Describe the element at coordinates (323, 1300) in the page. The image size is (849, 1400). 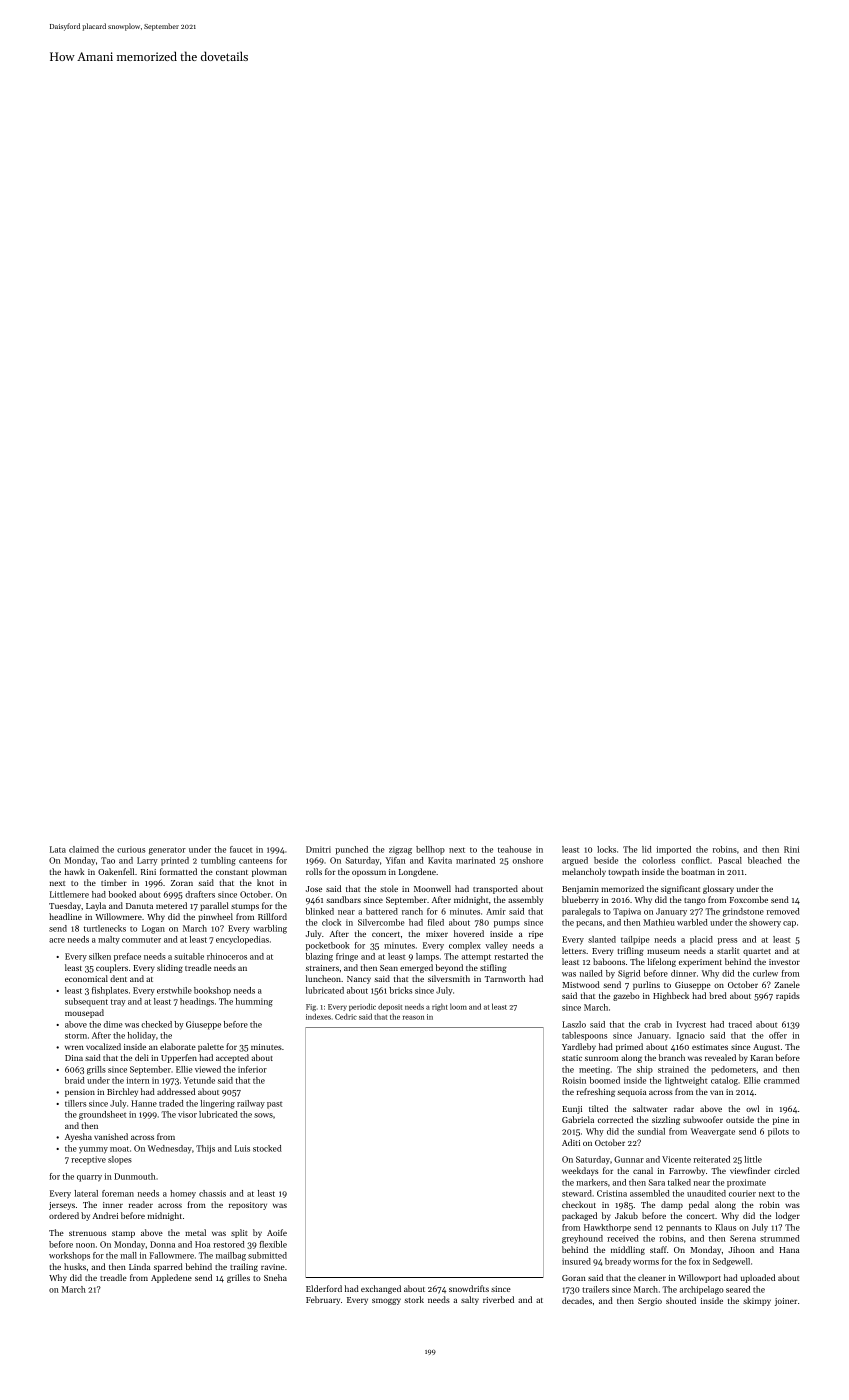
I see `February` at that location.
